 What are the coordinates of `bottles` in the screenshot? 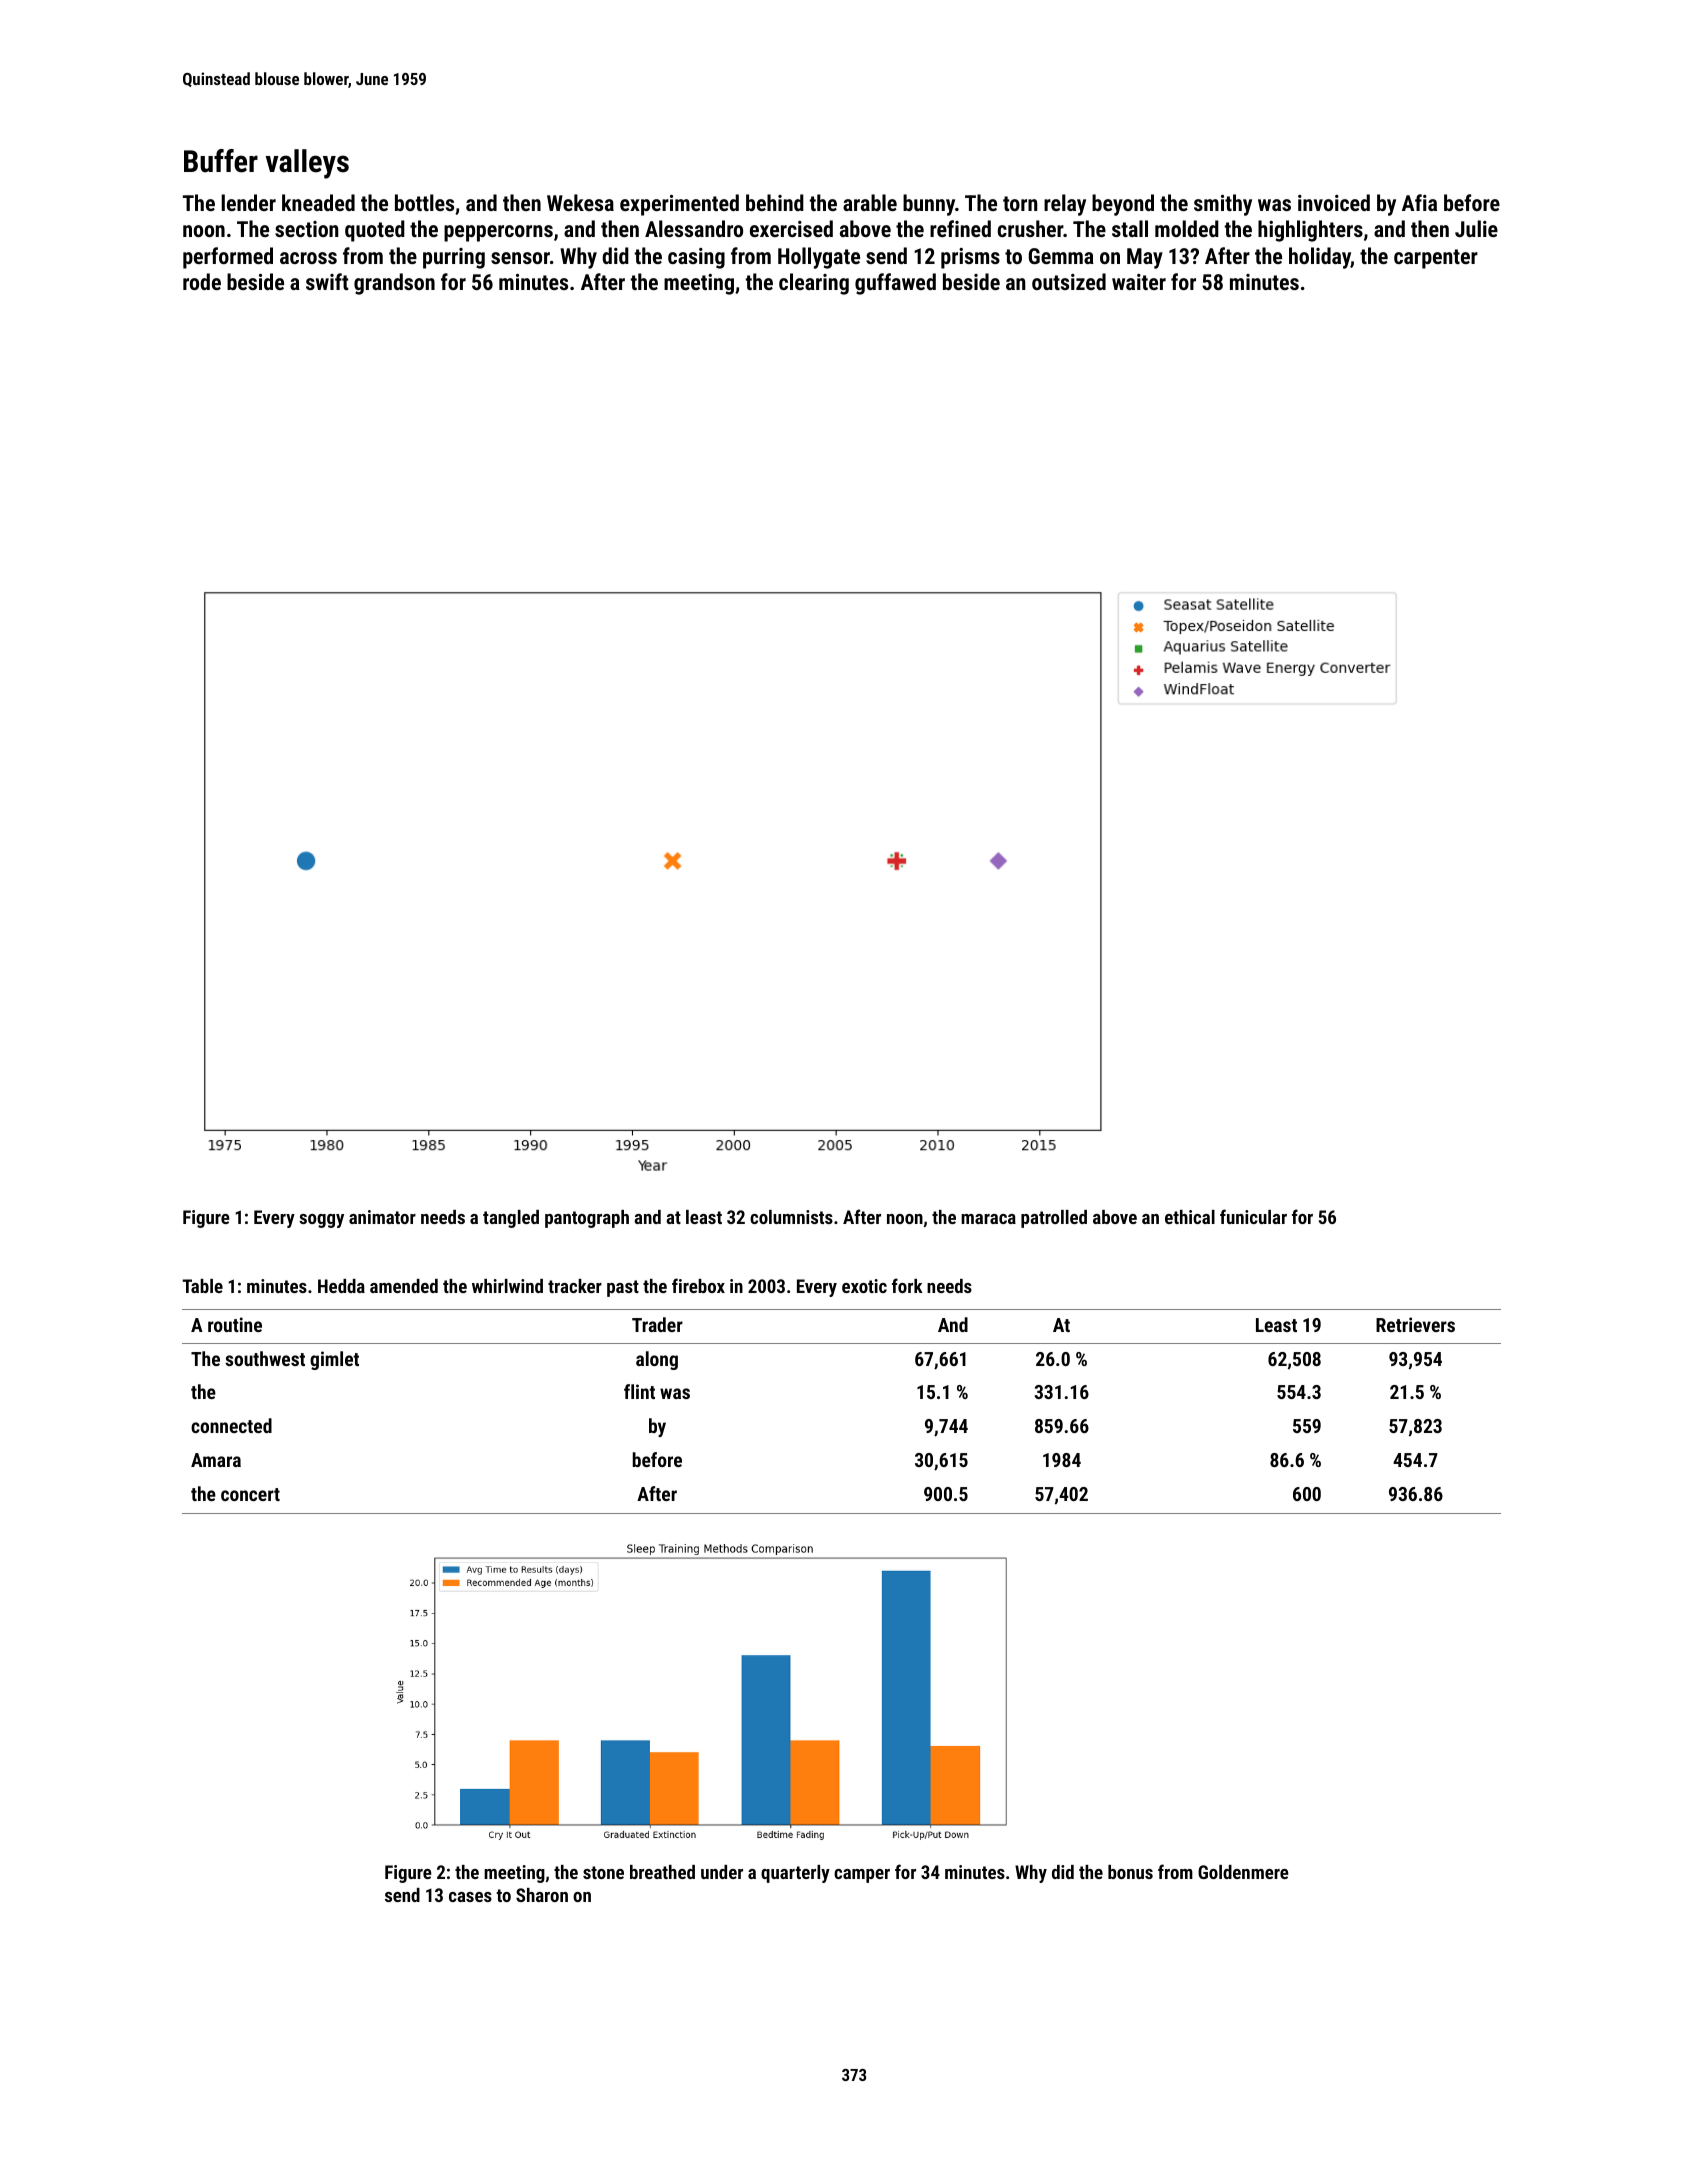 It's located at (424, 202).
